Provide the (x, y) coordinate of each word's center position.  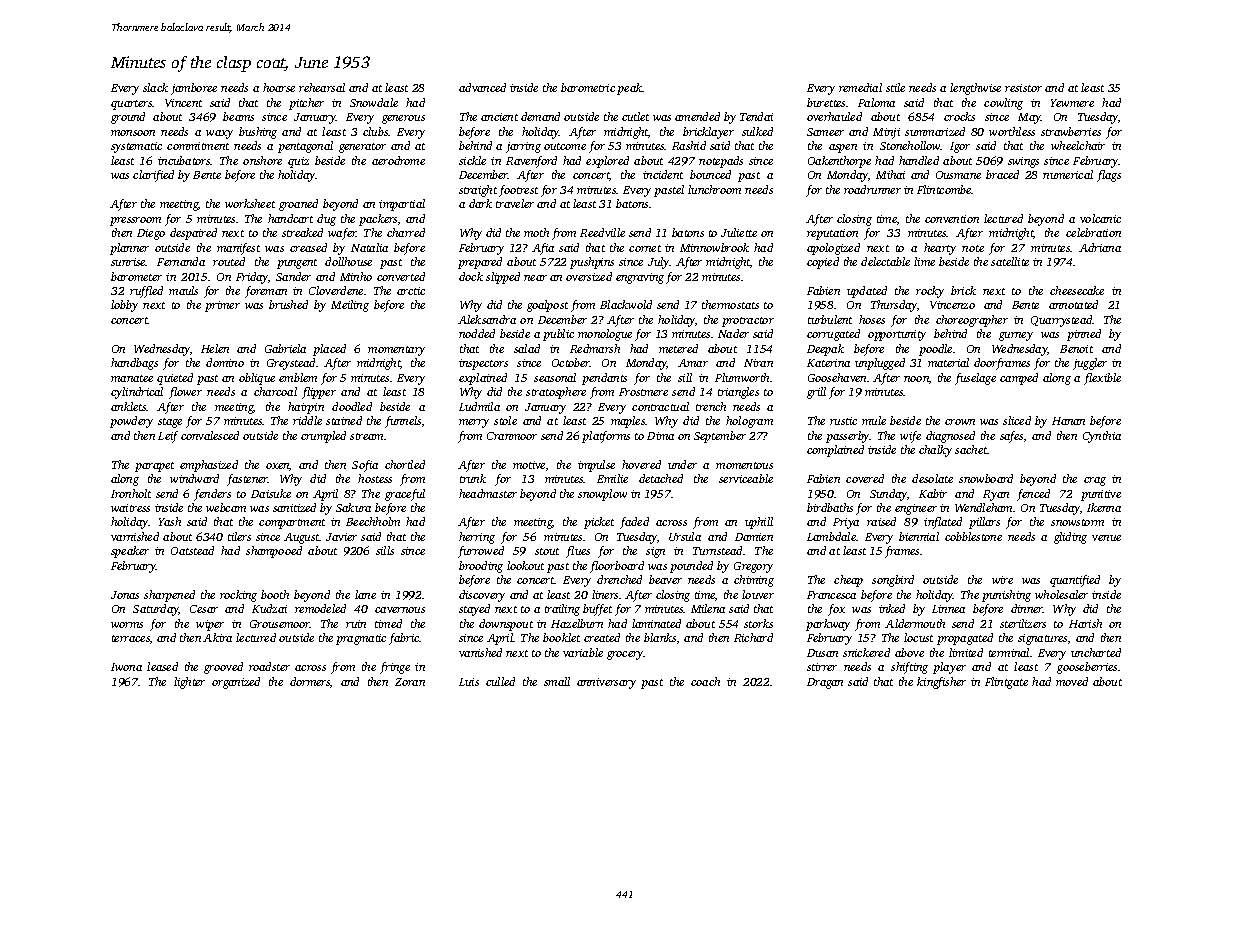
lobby (124, 306)
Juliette (739, 232)
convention (952, 219)
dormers (310, 681)
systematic (136, 147)
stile (895, 87)
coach (705, 681)
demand (540, 116)
